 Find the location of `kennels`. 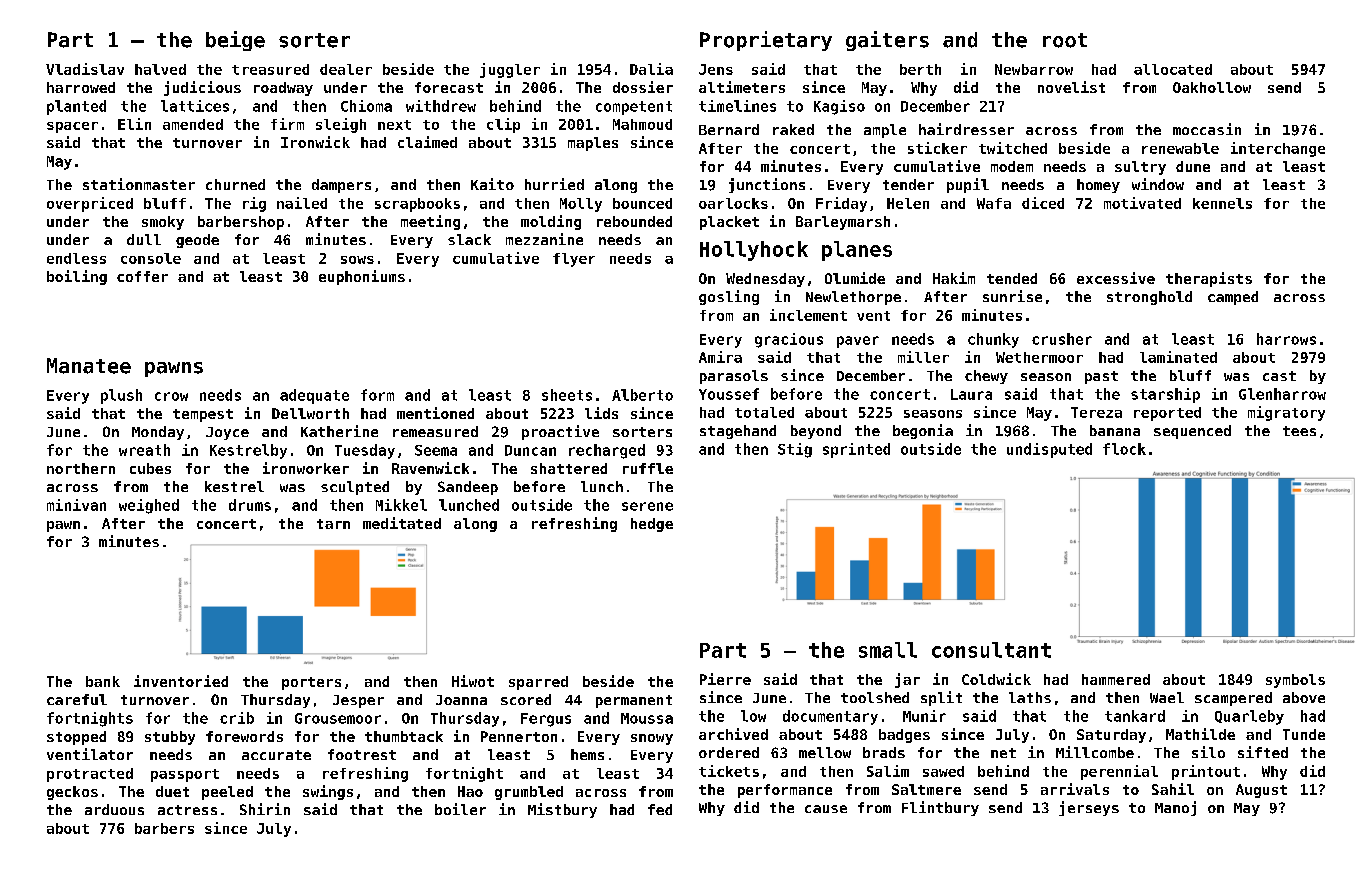

kennels is located at coordinates (1222, 203).
